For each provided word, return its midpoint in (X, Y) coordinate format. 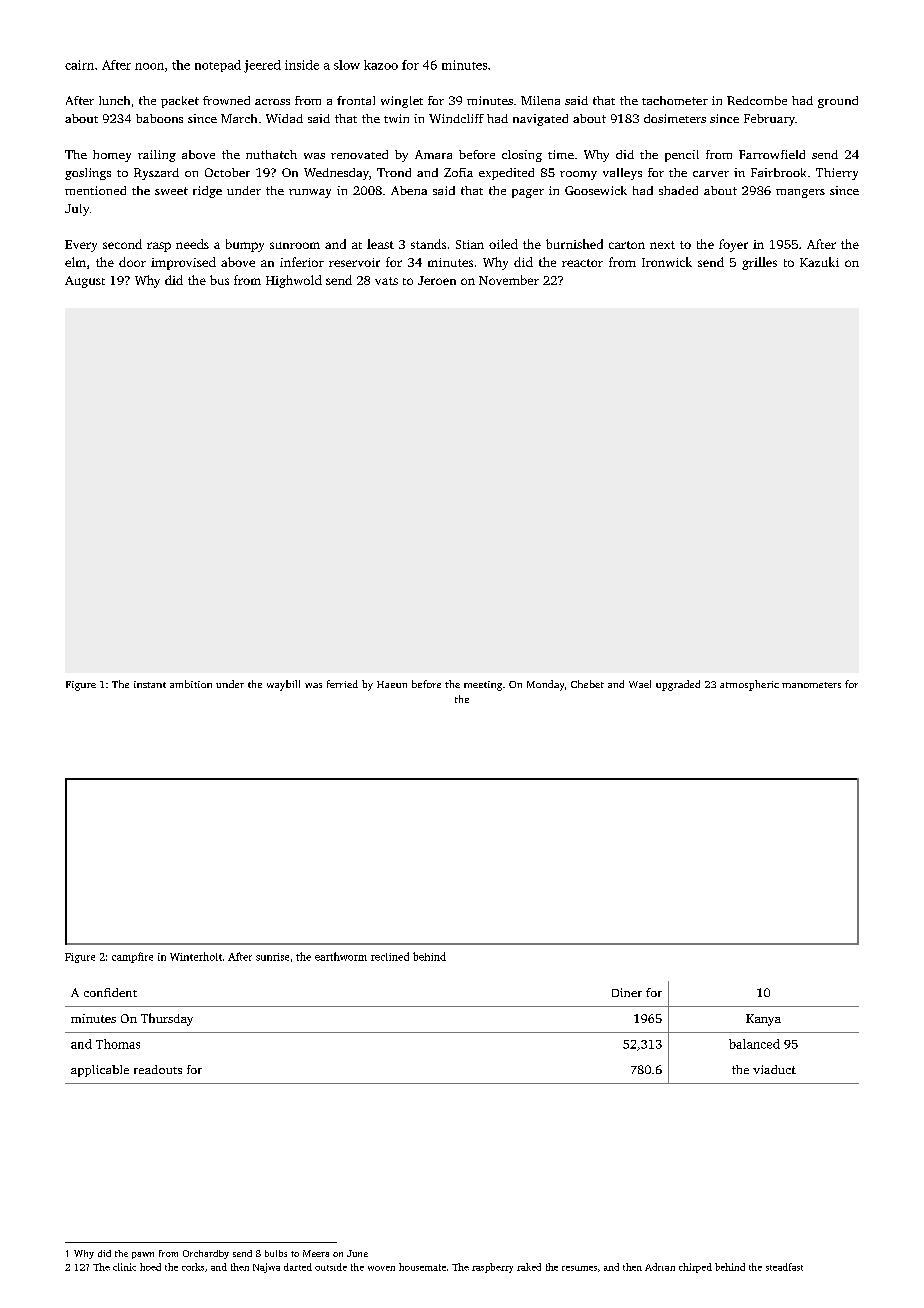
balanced (754, 1044)
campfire (132, 957)
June (357, 1253)
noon (149, 66)
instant (150, 684)
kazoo (381, 65)
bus (219, 280)
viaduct (774, 1069)
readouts (158, 1069)
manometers (811, 685)
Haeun (392, 684)
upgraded (678, 685)
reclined (390, 956)
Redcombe (757, 100)
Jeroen (437, 280)
